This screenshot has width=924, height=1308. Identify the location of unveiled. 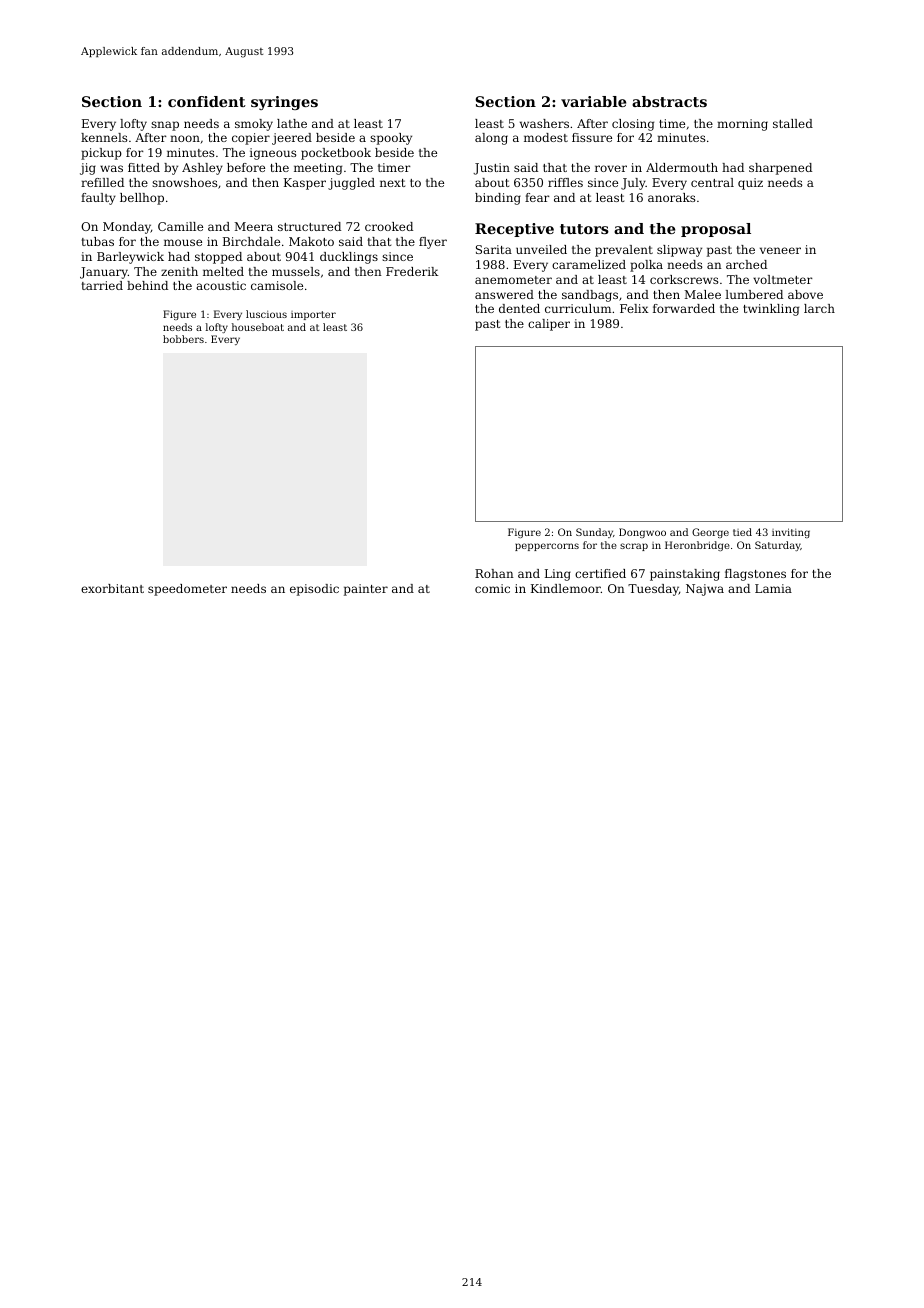
(541, 249).
